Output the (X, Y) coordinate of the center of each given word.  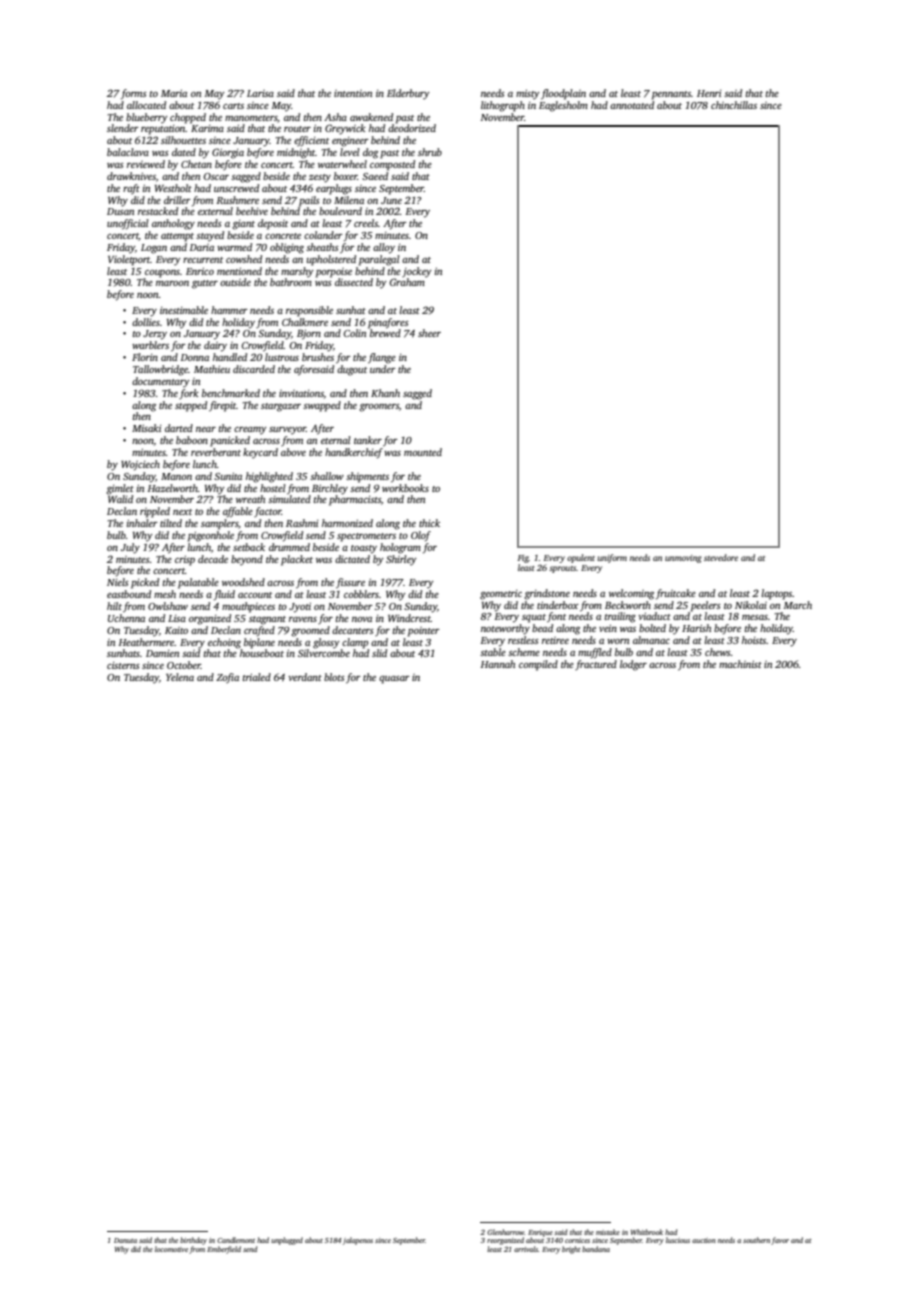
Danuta (125, 1240)
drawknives (131, 176)
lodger (633, 665)
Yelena (180, 677)
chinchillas (734, 105)
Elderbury (408, 94)
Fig (523, 559)
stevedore (721, 557)
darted (179, 428)
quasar (394, 680)
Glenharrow (505, 1232)
